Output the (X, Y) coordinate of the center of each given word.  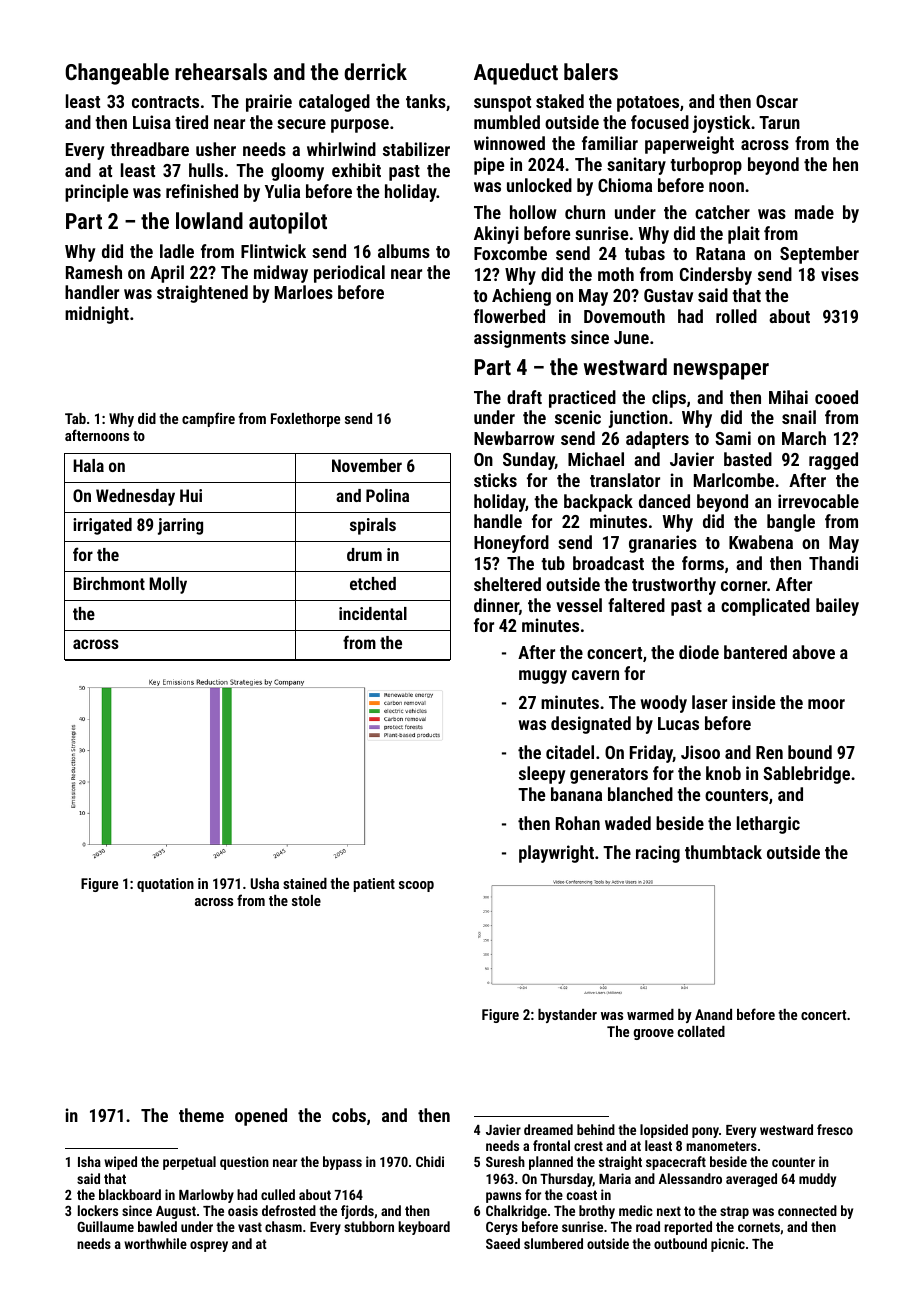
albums (404, 251)
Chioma (625, 185)
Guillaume (105, 1226)
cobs (349, 1115)
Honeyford (511, 544)
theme (201, 1115)
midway (281, 274)
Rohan (578, 823)
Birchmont (109, 583)
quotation (165, 885)
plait (744, 235)
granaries (663, 544)
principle (96, 193)
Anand (713, 1014)
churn (585, 212)
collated (701, 1031)
